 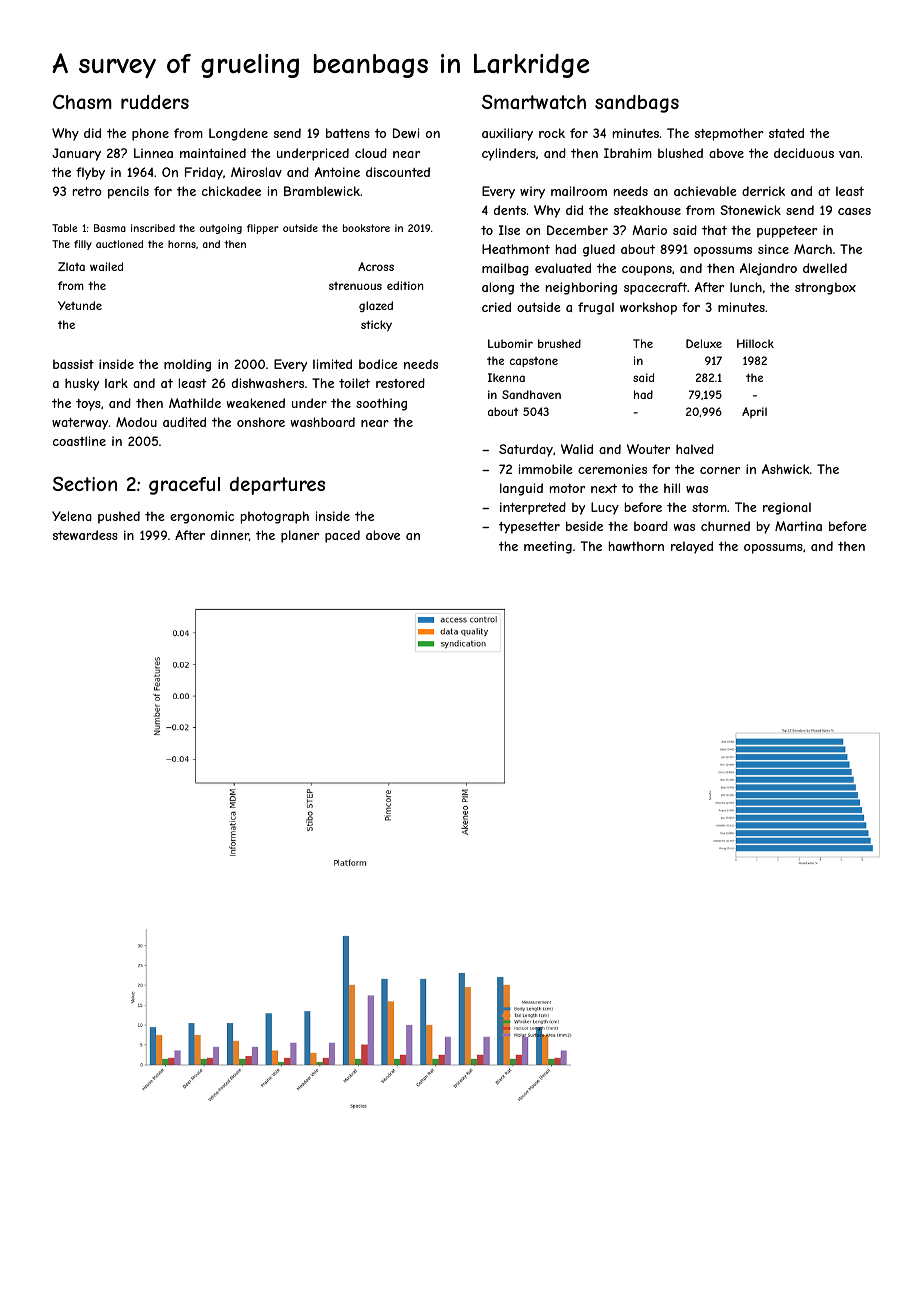 I want to click on cloud, so click(x=371, y=153).
